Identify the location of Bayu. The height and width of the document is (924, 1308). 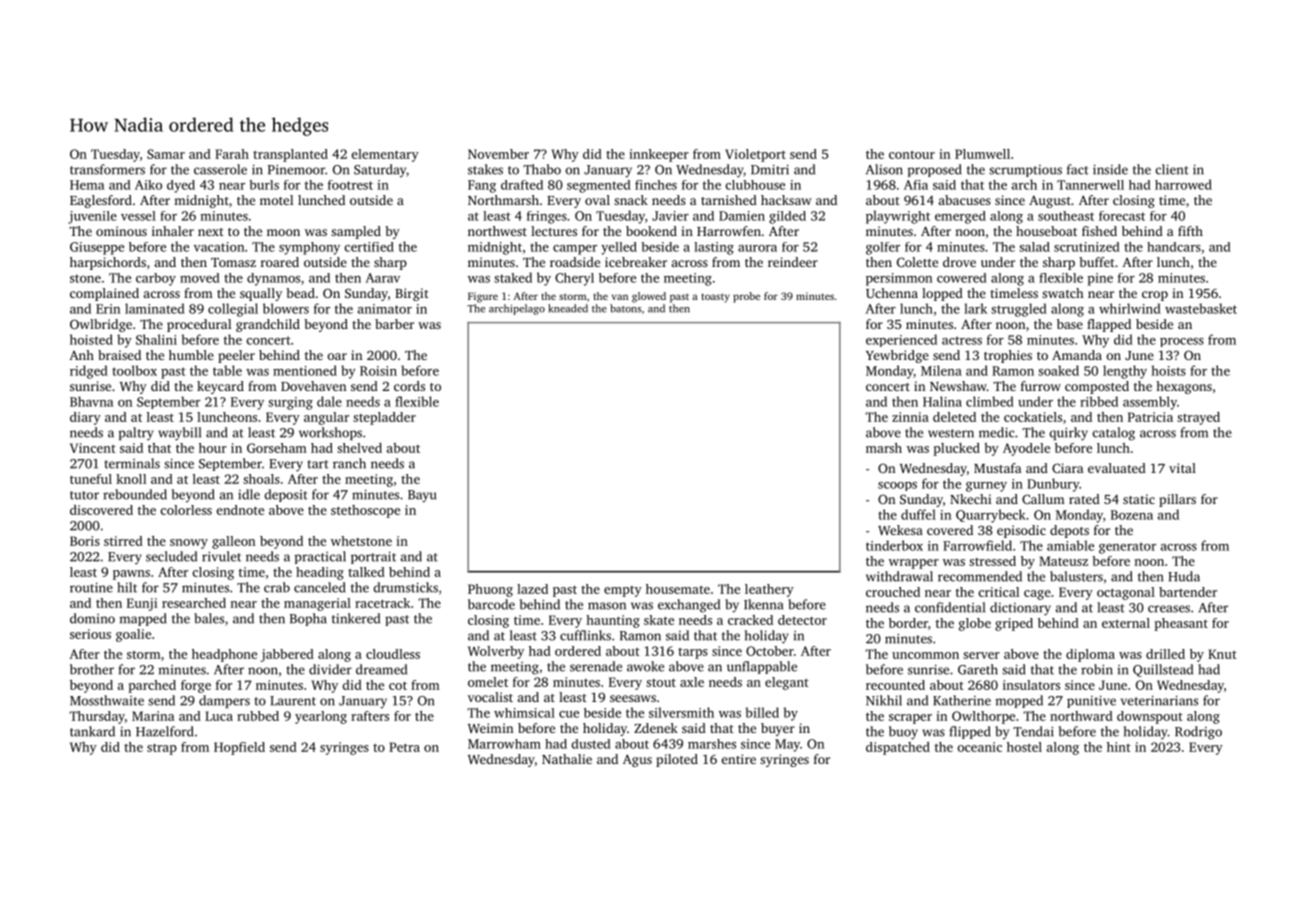
(422, 496).
